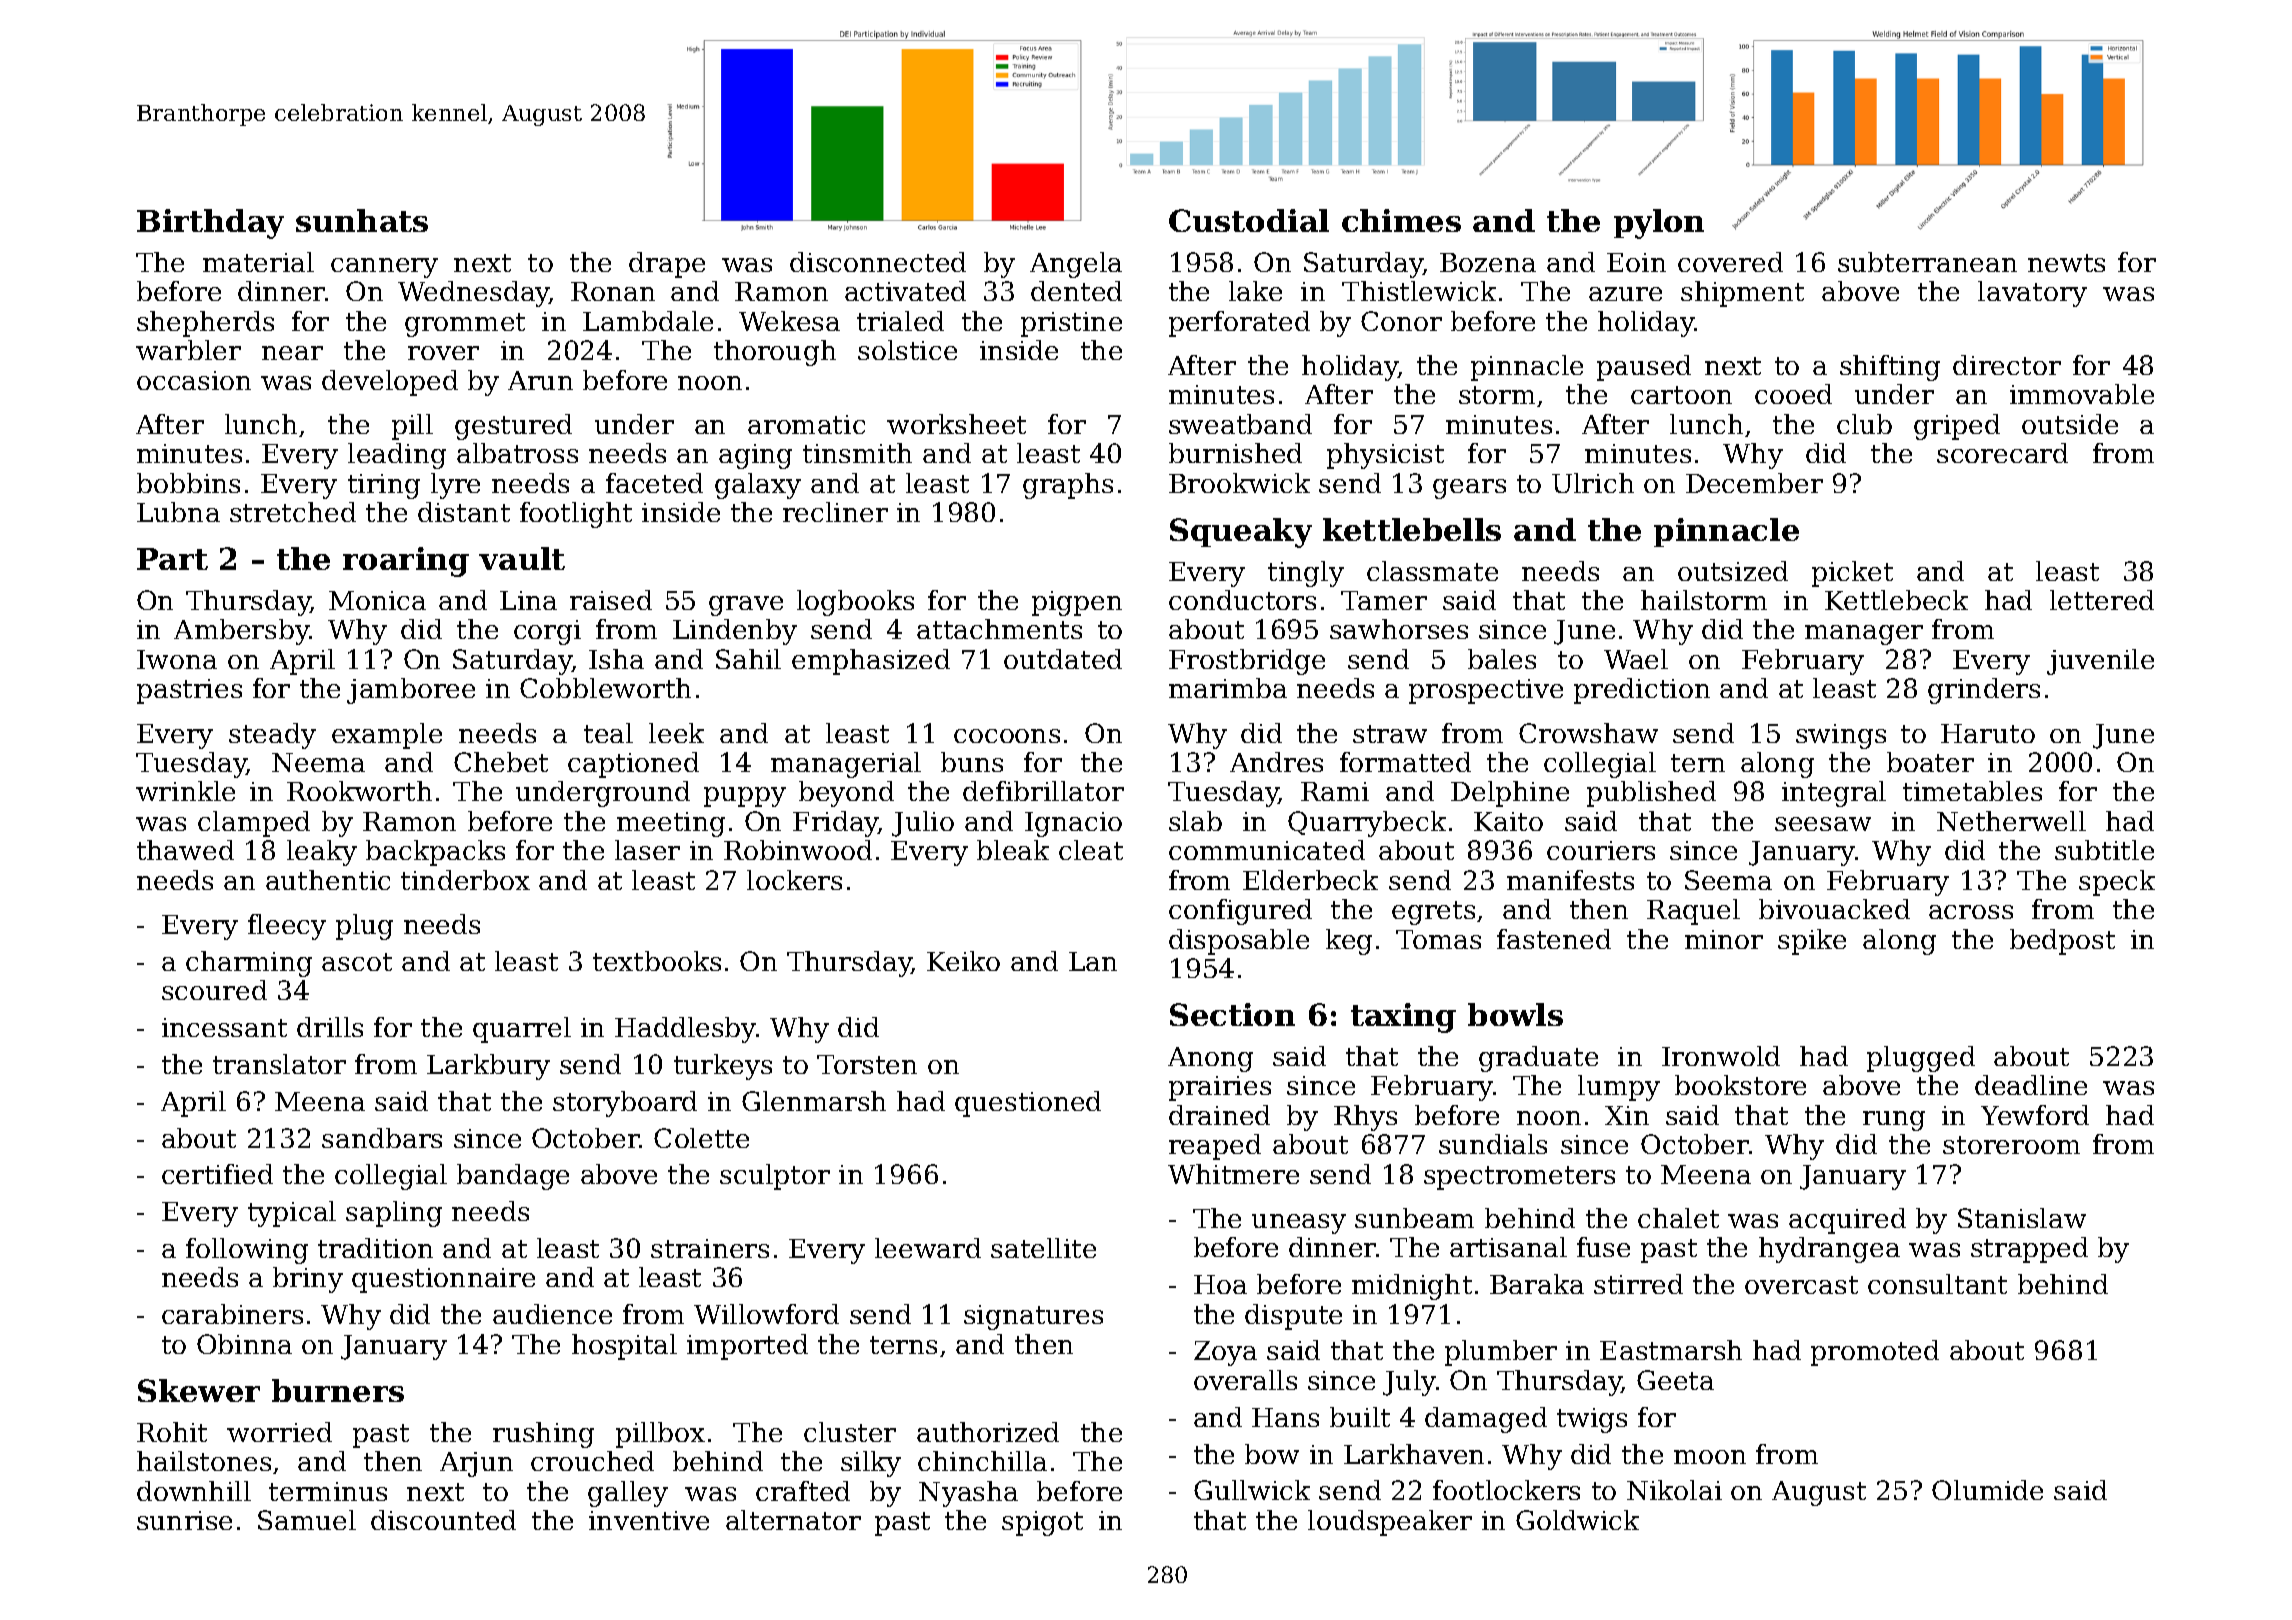 The height and width of the screenshot is (1620, 2292). Describe the element at coordinates (279, 1432) in the screenshot. I see `worried` at that location.
